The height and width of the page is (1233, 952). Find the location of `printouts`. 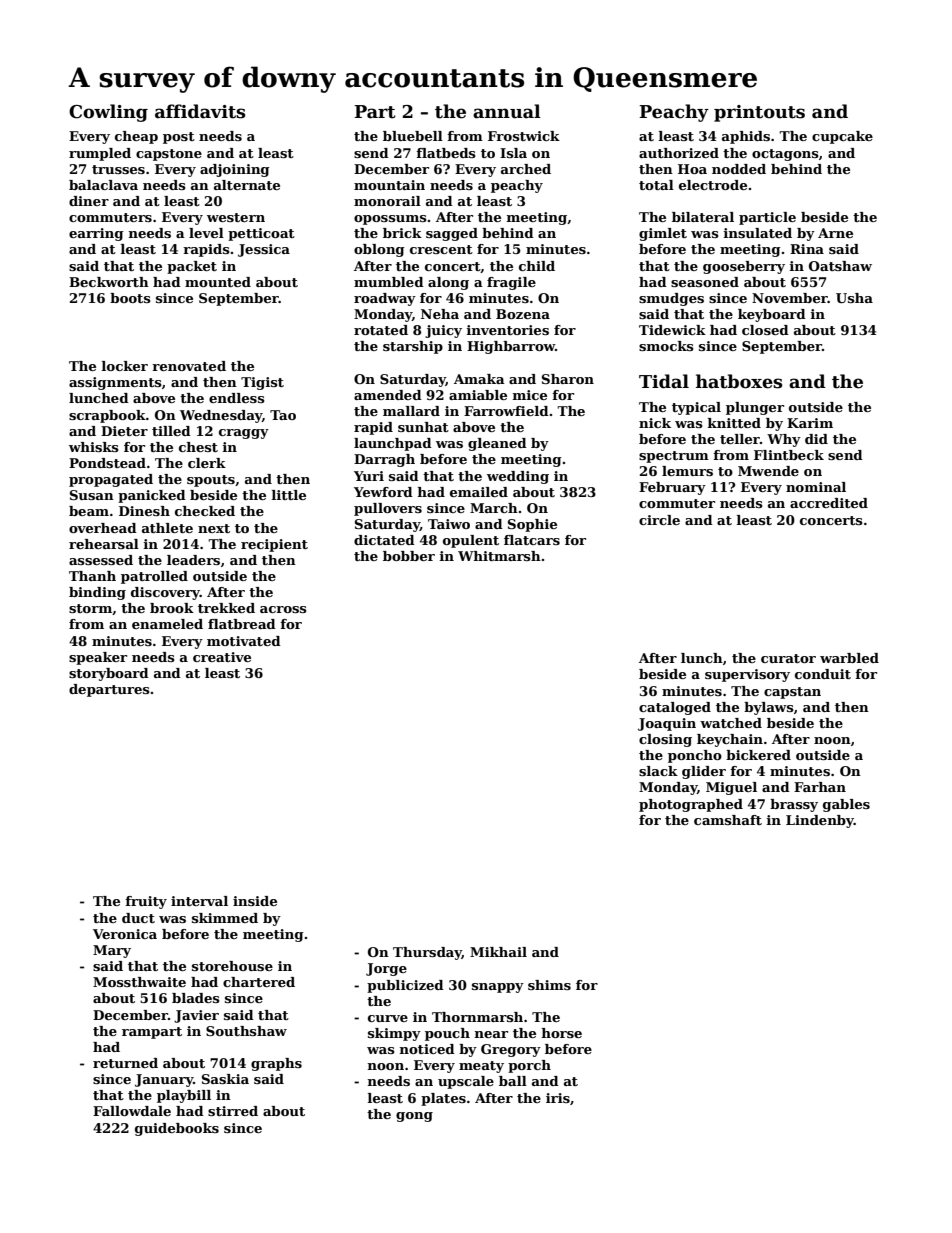

printouts is located at coordinates (759, 113).
